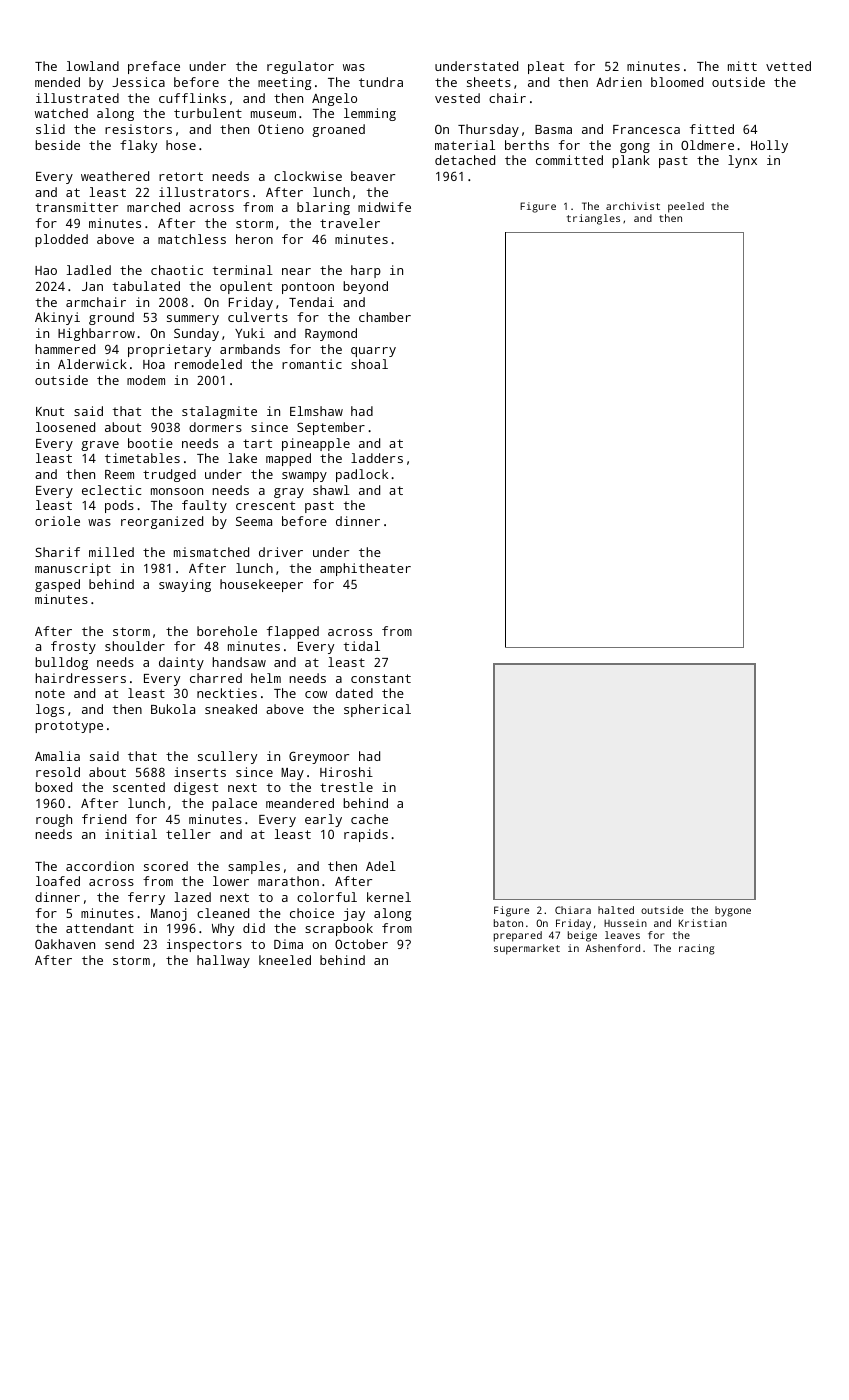 This screenshot has height=1400, width=849. I want to click on amphitheater, so click(365, 569).
